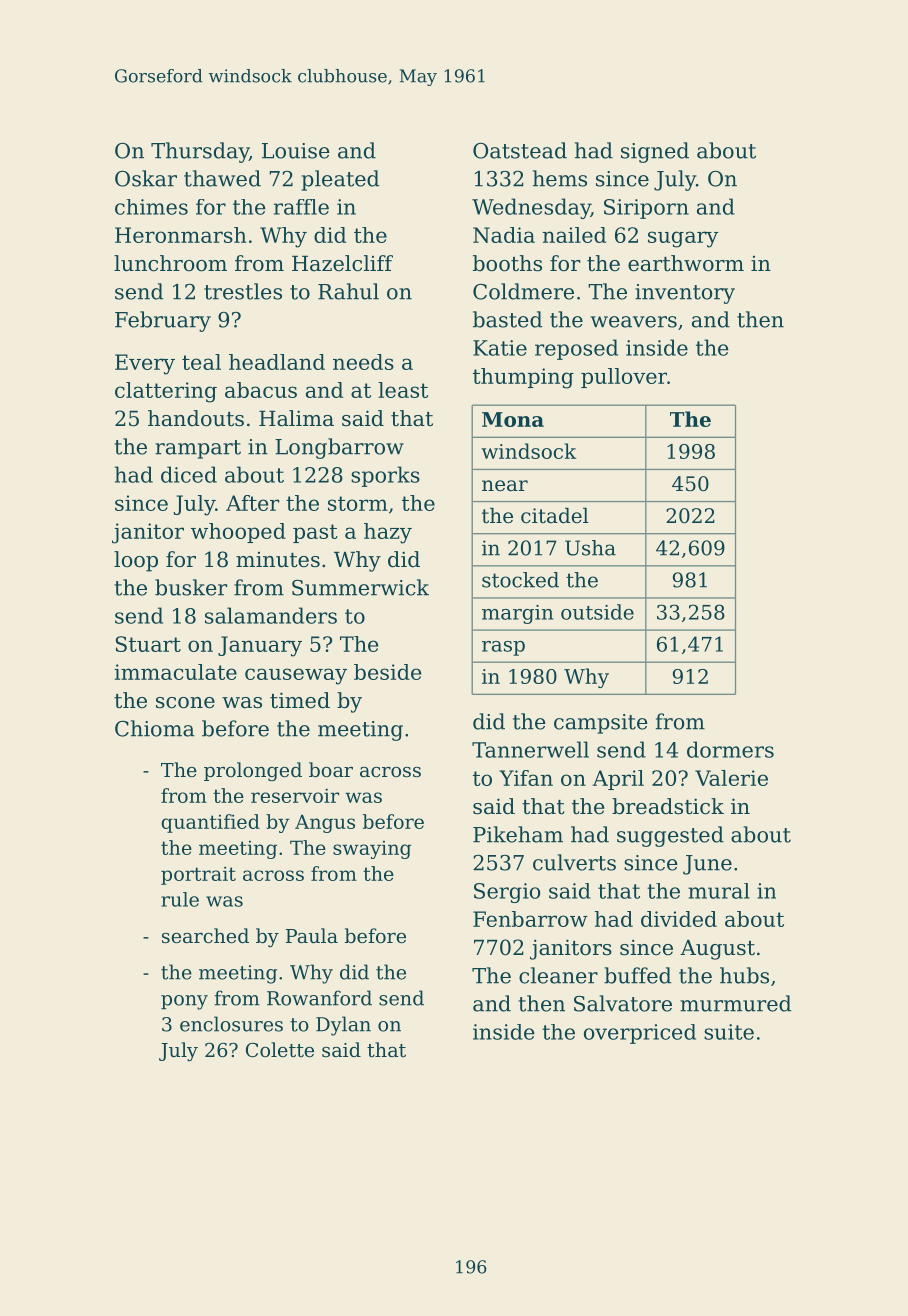  Describe the element at coordinates (655, 152) in the screenshot. I see `signed` at that location.
